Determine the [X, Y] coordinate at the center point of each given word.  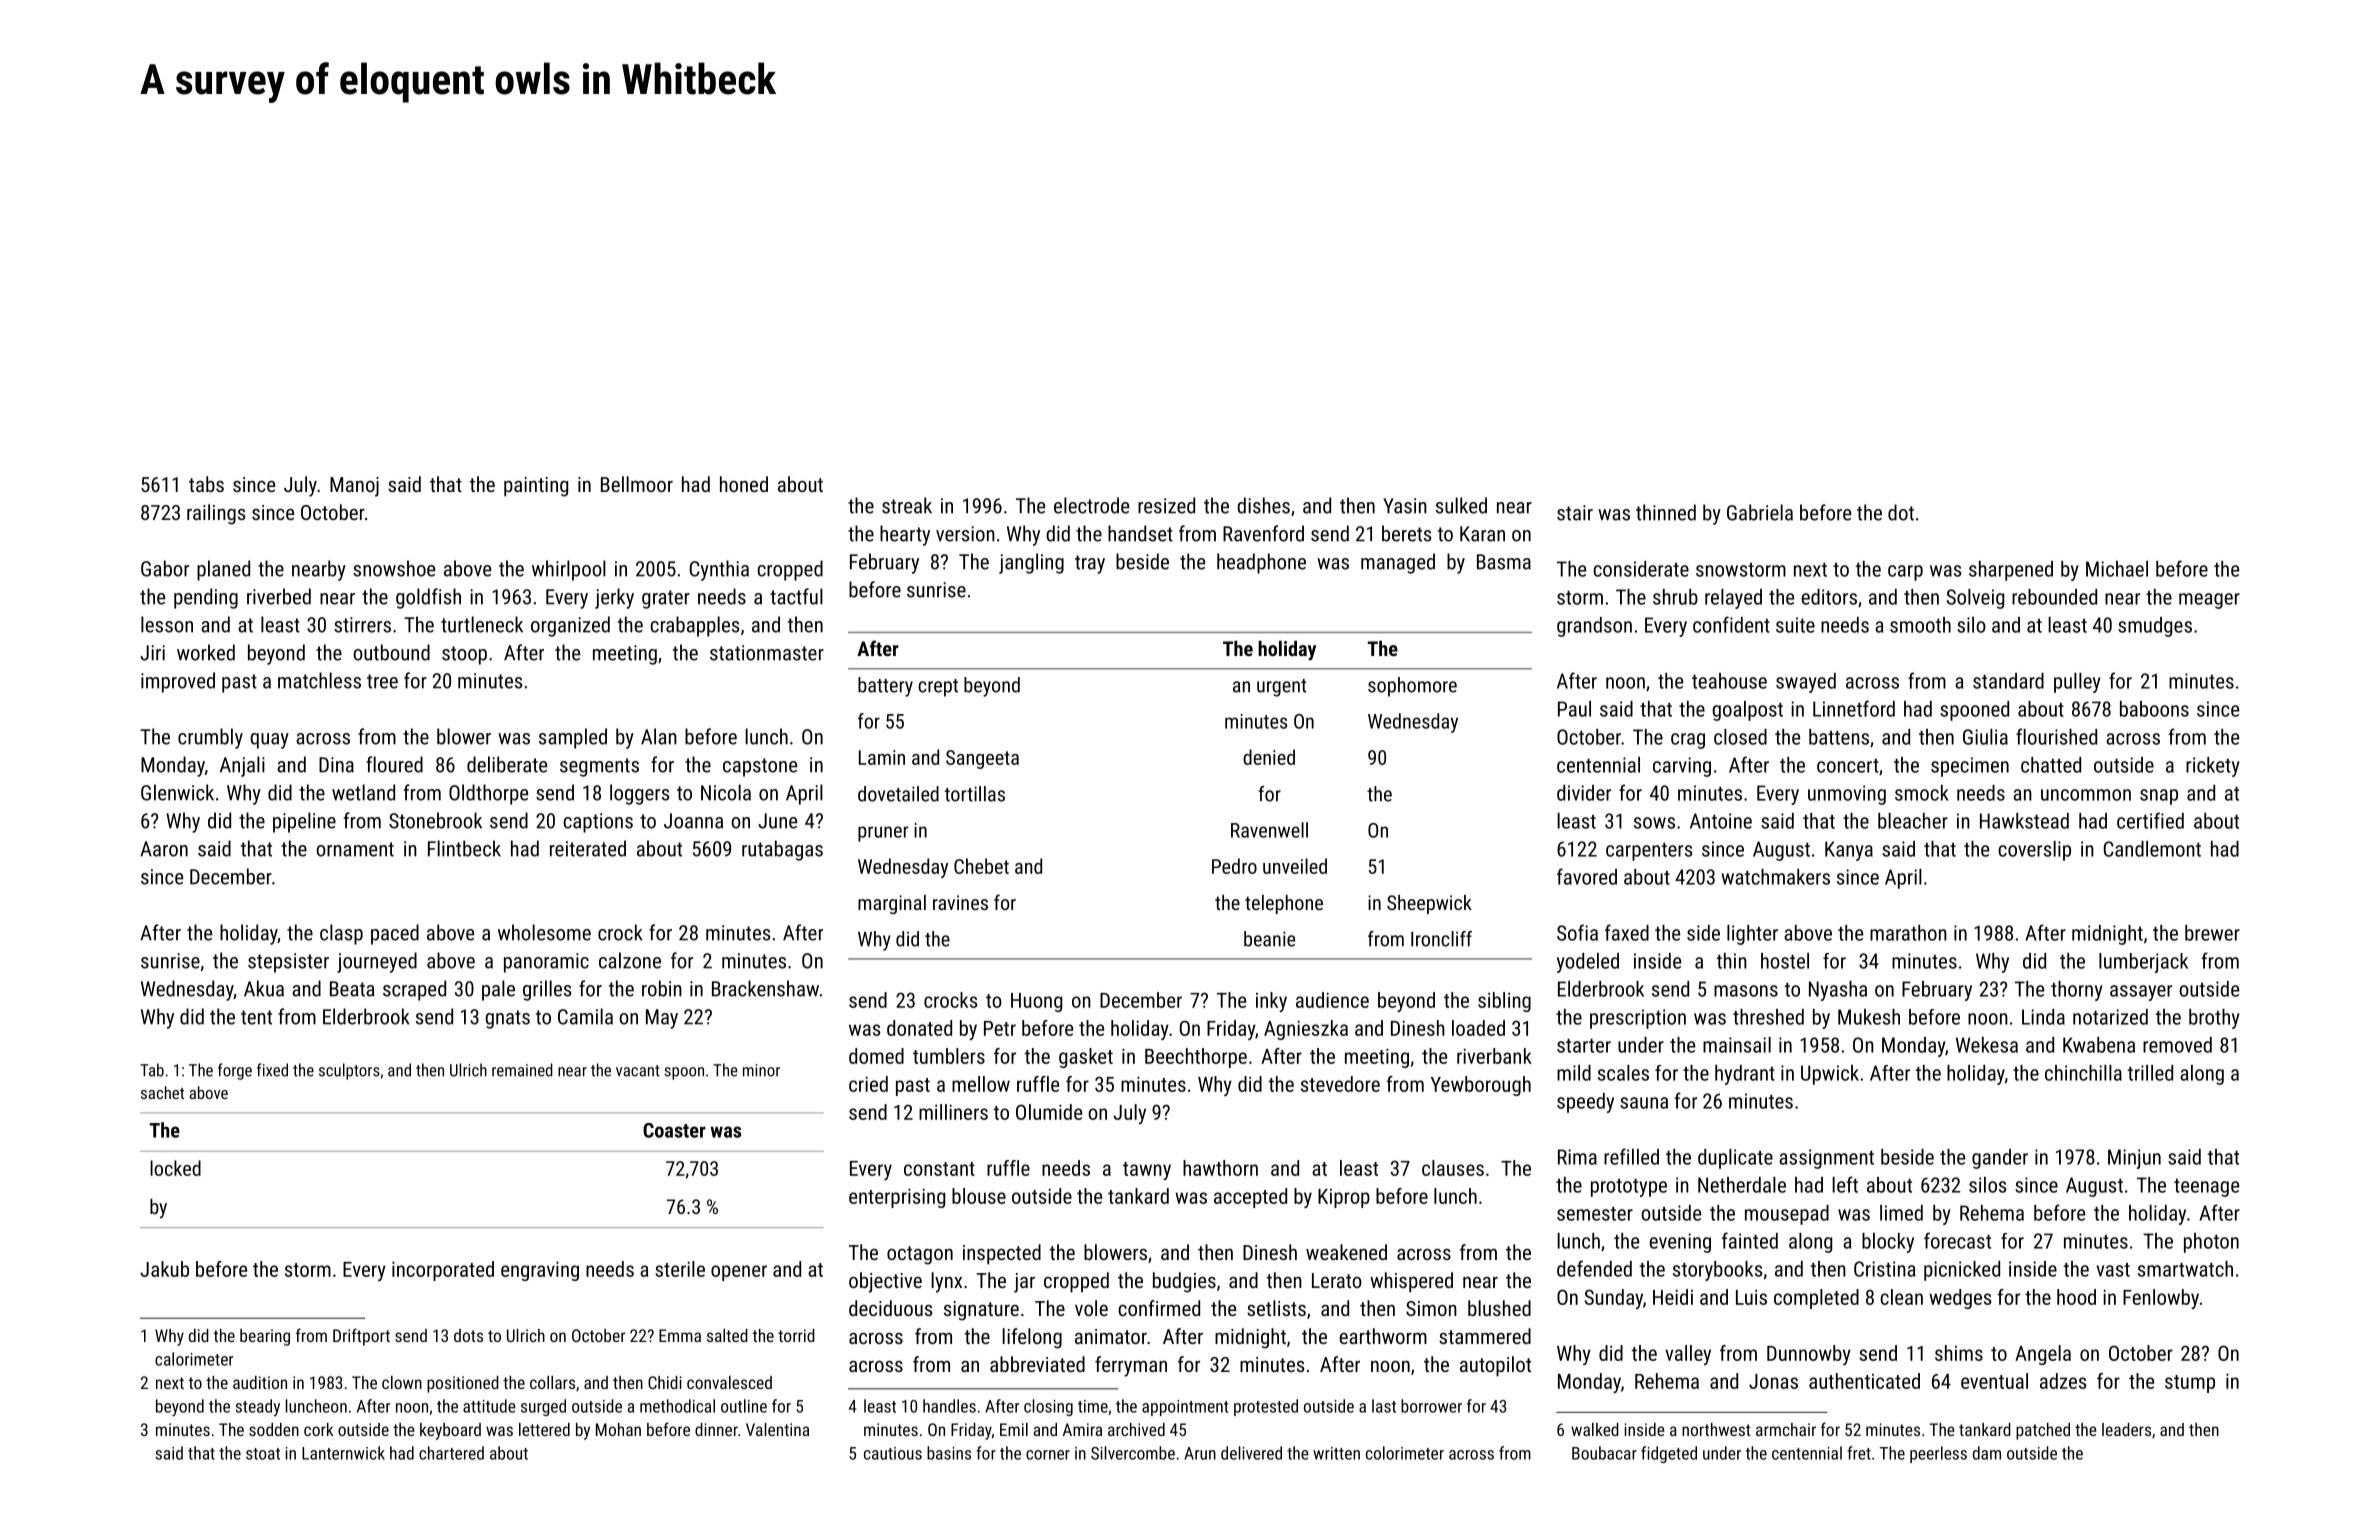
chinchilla [2083, 1073]
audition [260, 1382]
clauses [1453, 1168]
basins [949, 1453]
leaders [2126, 1429]
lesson [167, 624]
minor [761, 1070]
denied [1269, 757]
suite [1795, 625]
